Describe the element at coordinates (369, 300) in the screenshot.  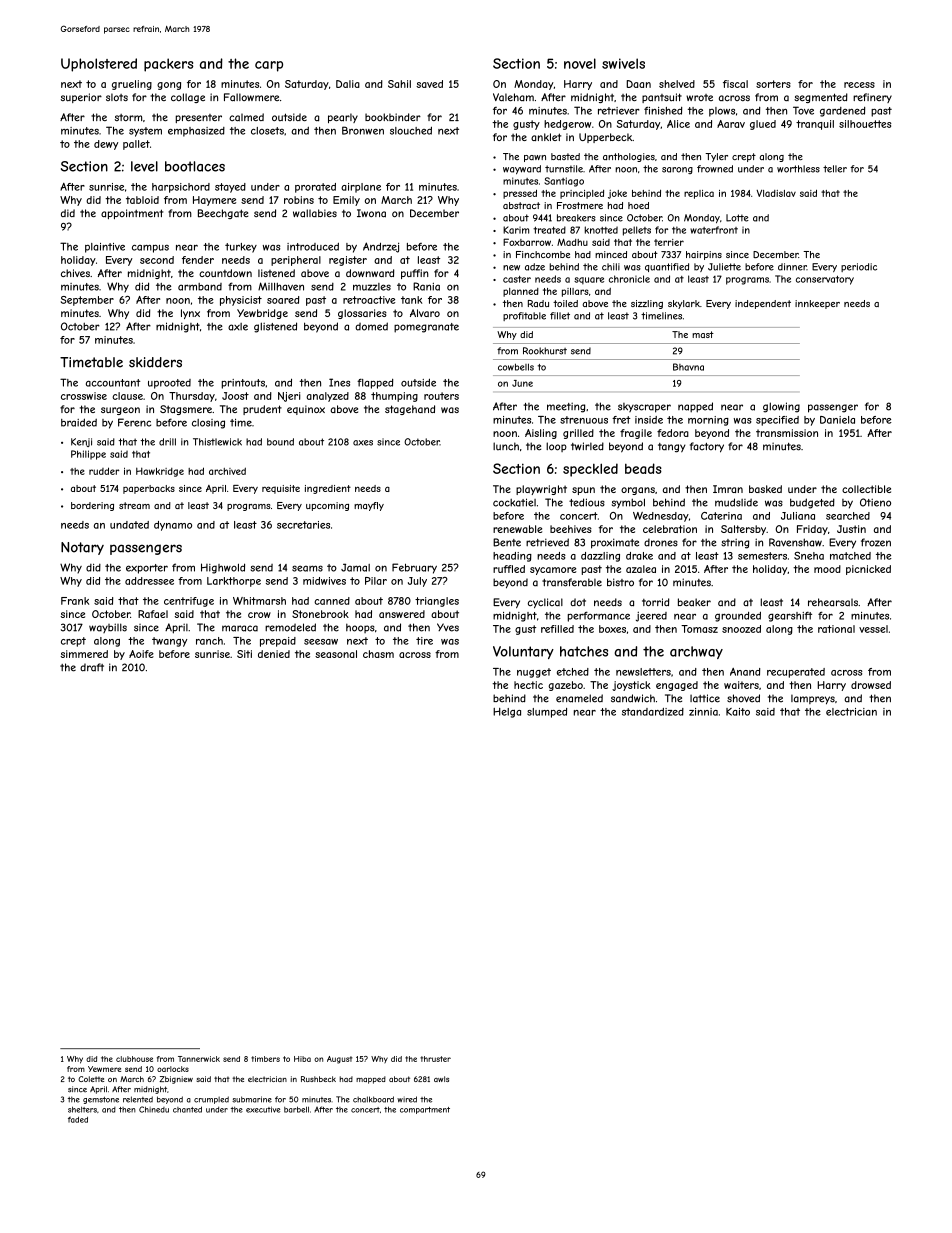
I see `retroactive` at that location.
